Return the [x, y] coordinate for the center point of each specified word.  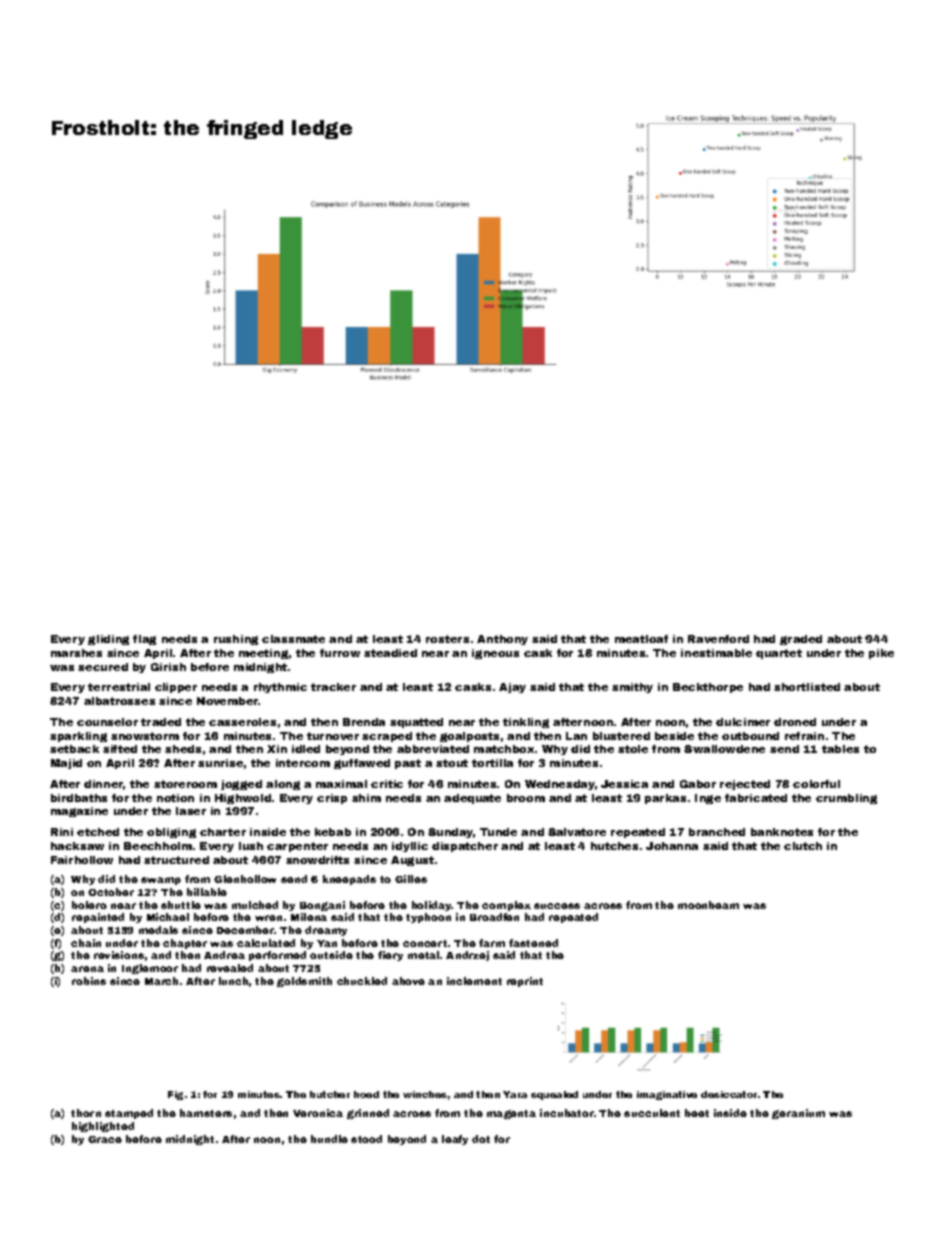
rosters [447, 639]
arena [87, 969]
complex [506, 906]
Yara [515, 1094]
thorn [86, 1113]
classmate [293, 639]
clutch [803, 846]
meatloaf [641, 639]
